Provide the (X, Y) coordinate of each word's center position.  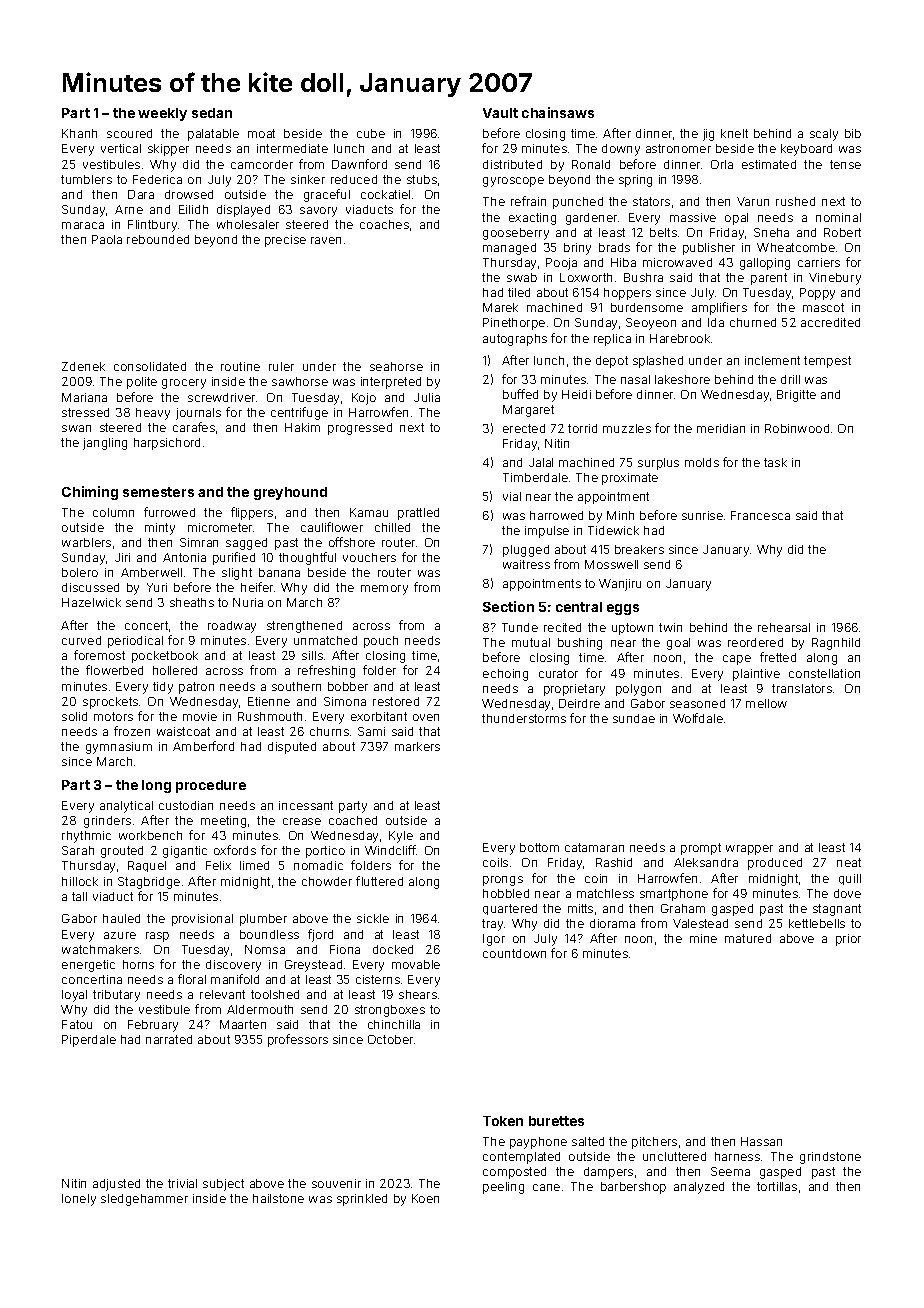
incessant (306, 805)
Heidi (576, 394)
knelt (734, 133)
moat (261, 133)
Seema (730, 1171)
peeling (503, 1188)
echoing (505, 675)
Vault (500, 113)
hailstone (278, 1198)
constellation (824, 673)
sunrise (702, 515)
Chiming (90, 493)
